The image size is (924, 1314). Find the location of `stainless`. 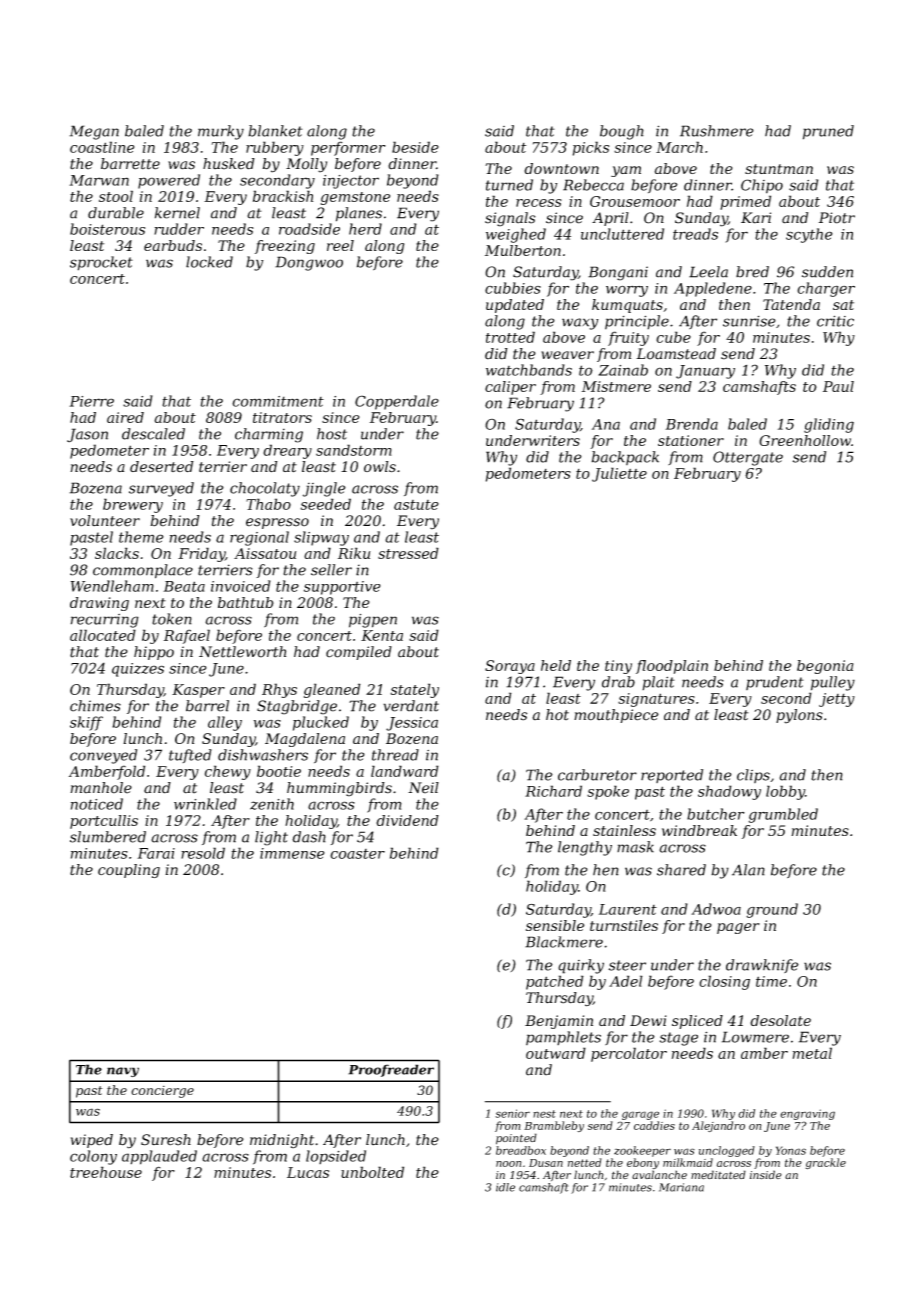

stainless is located at coordinates (624, 830).
